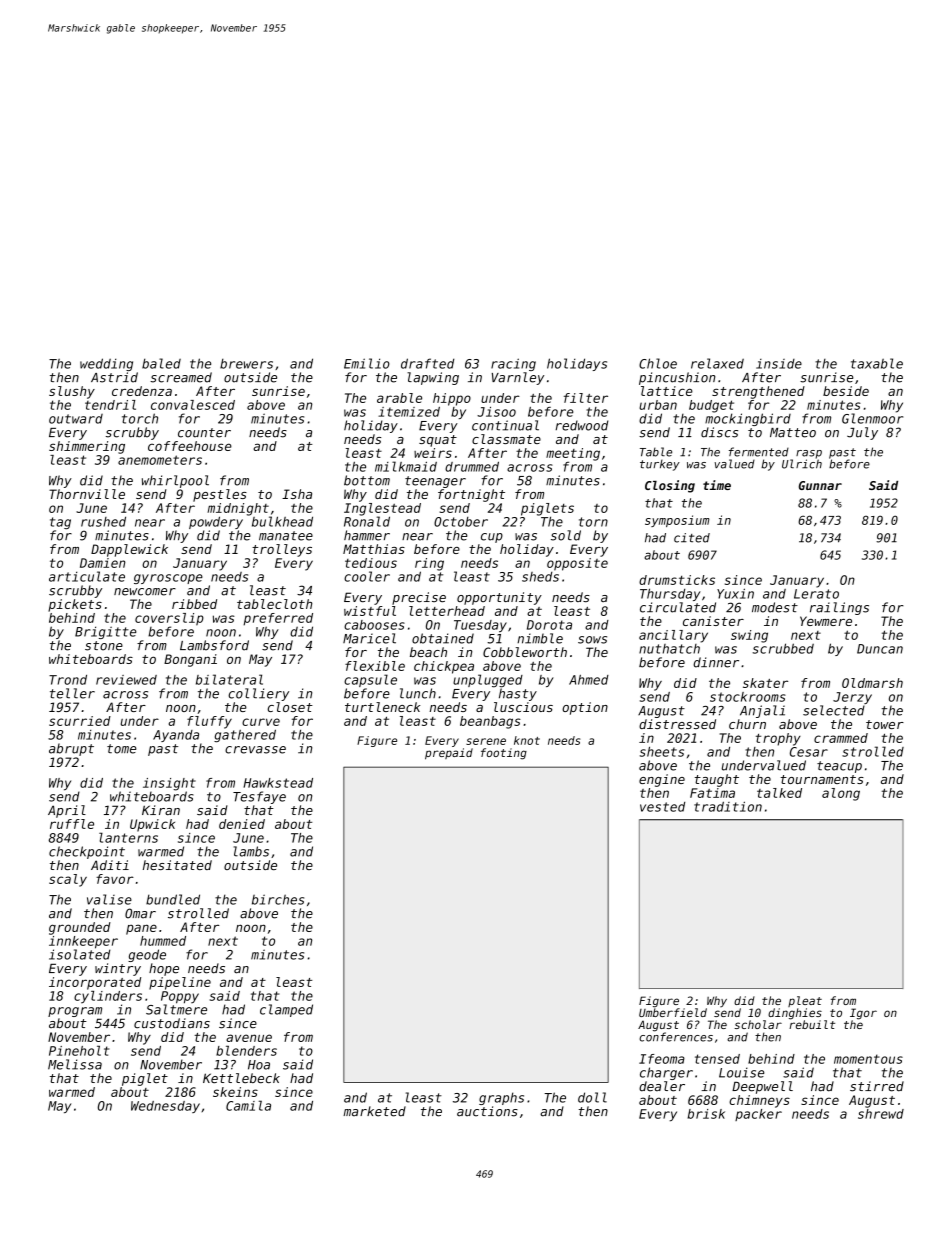 The width and height of the page is (952, 1233). Describe the element at coordinates (246, 364) in the page. I see `brewers` at that location.
